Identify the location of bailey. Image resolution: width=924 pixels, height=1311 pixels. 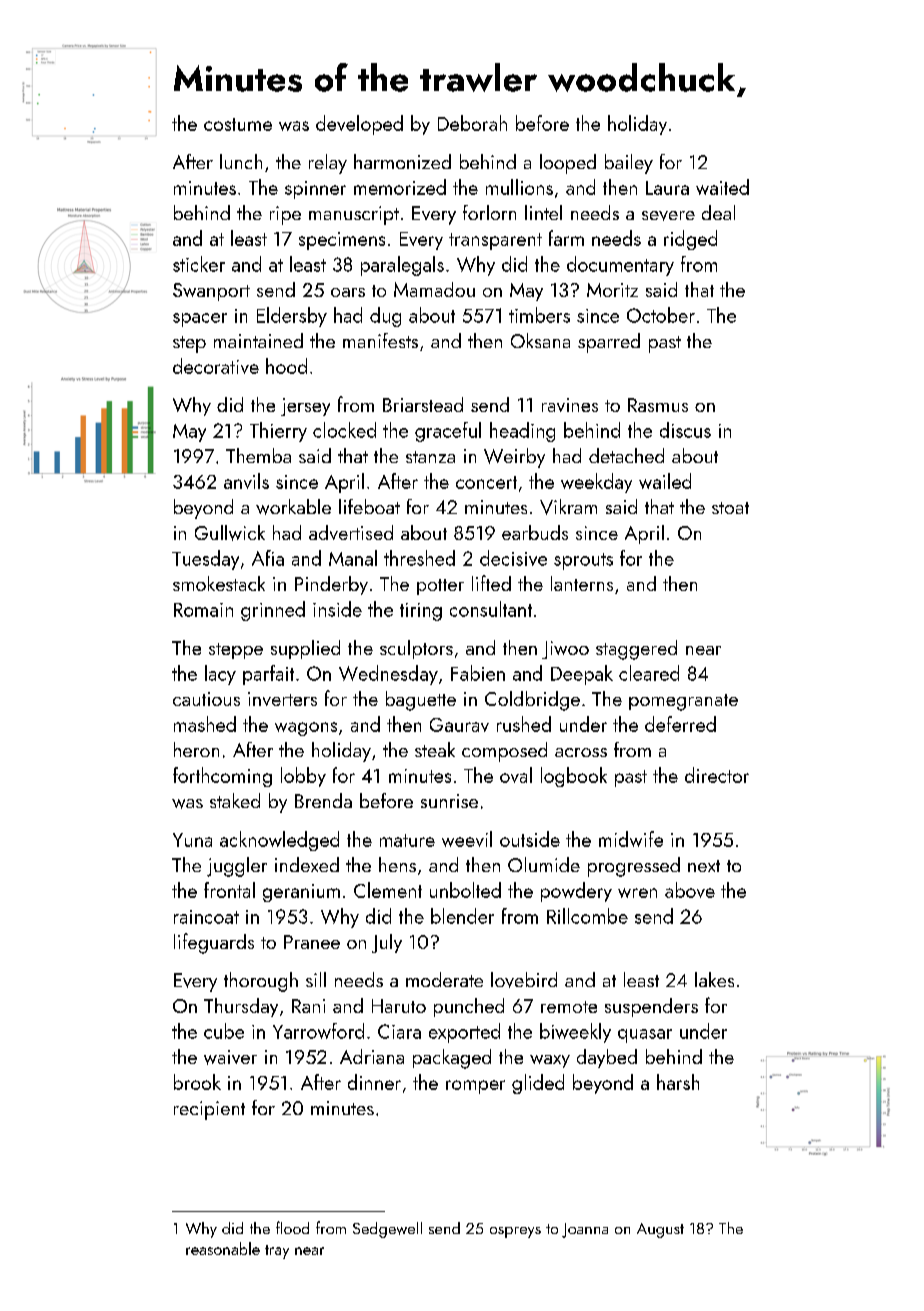
(629, 164).
